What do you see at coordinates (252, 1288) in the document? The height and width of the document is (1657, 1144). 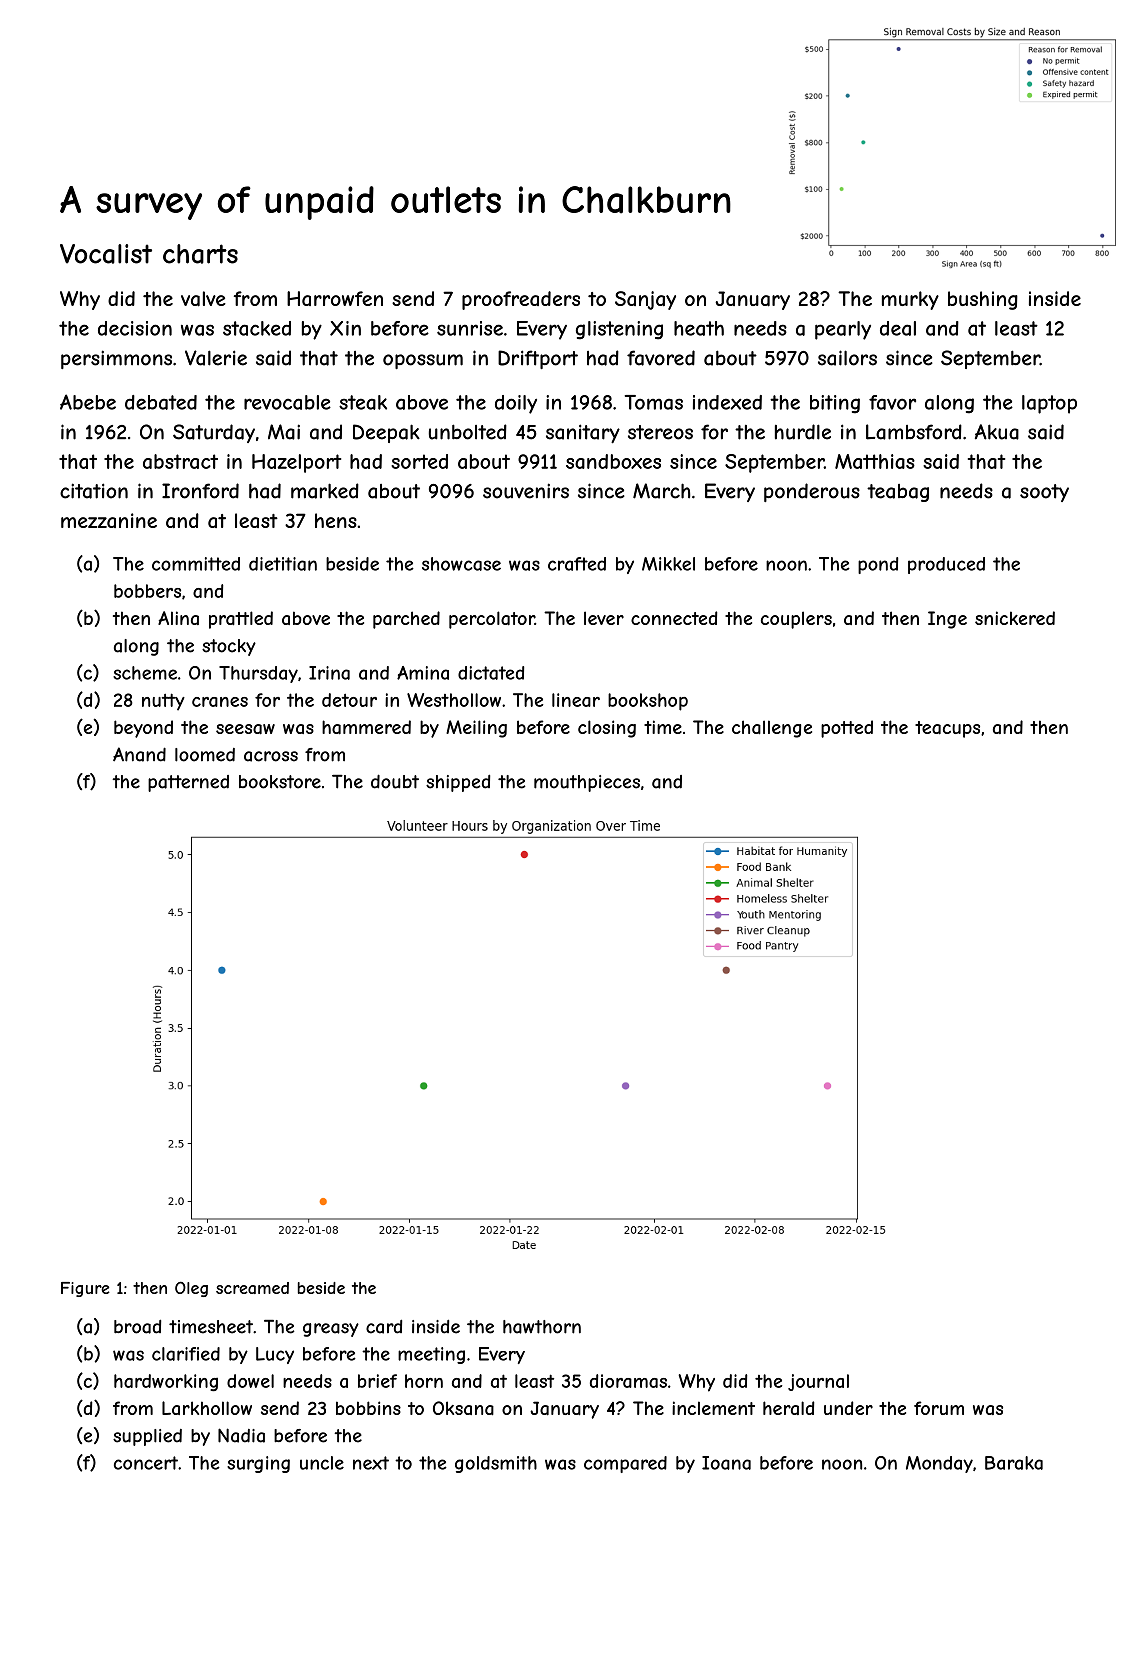 I see `screamed` at bounding box center [252, 1288].
